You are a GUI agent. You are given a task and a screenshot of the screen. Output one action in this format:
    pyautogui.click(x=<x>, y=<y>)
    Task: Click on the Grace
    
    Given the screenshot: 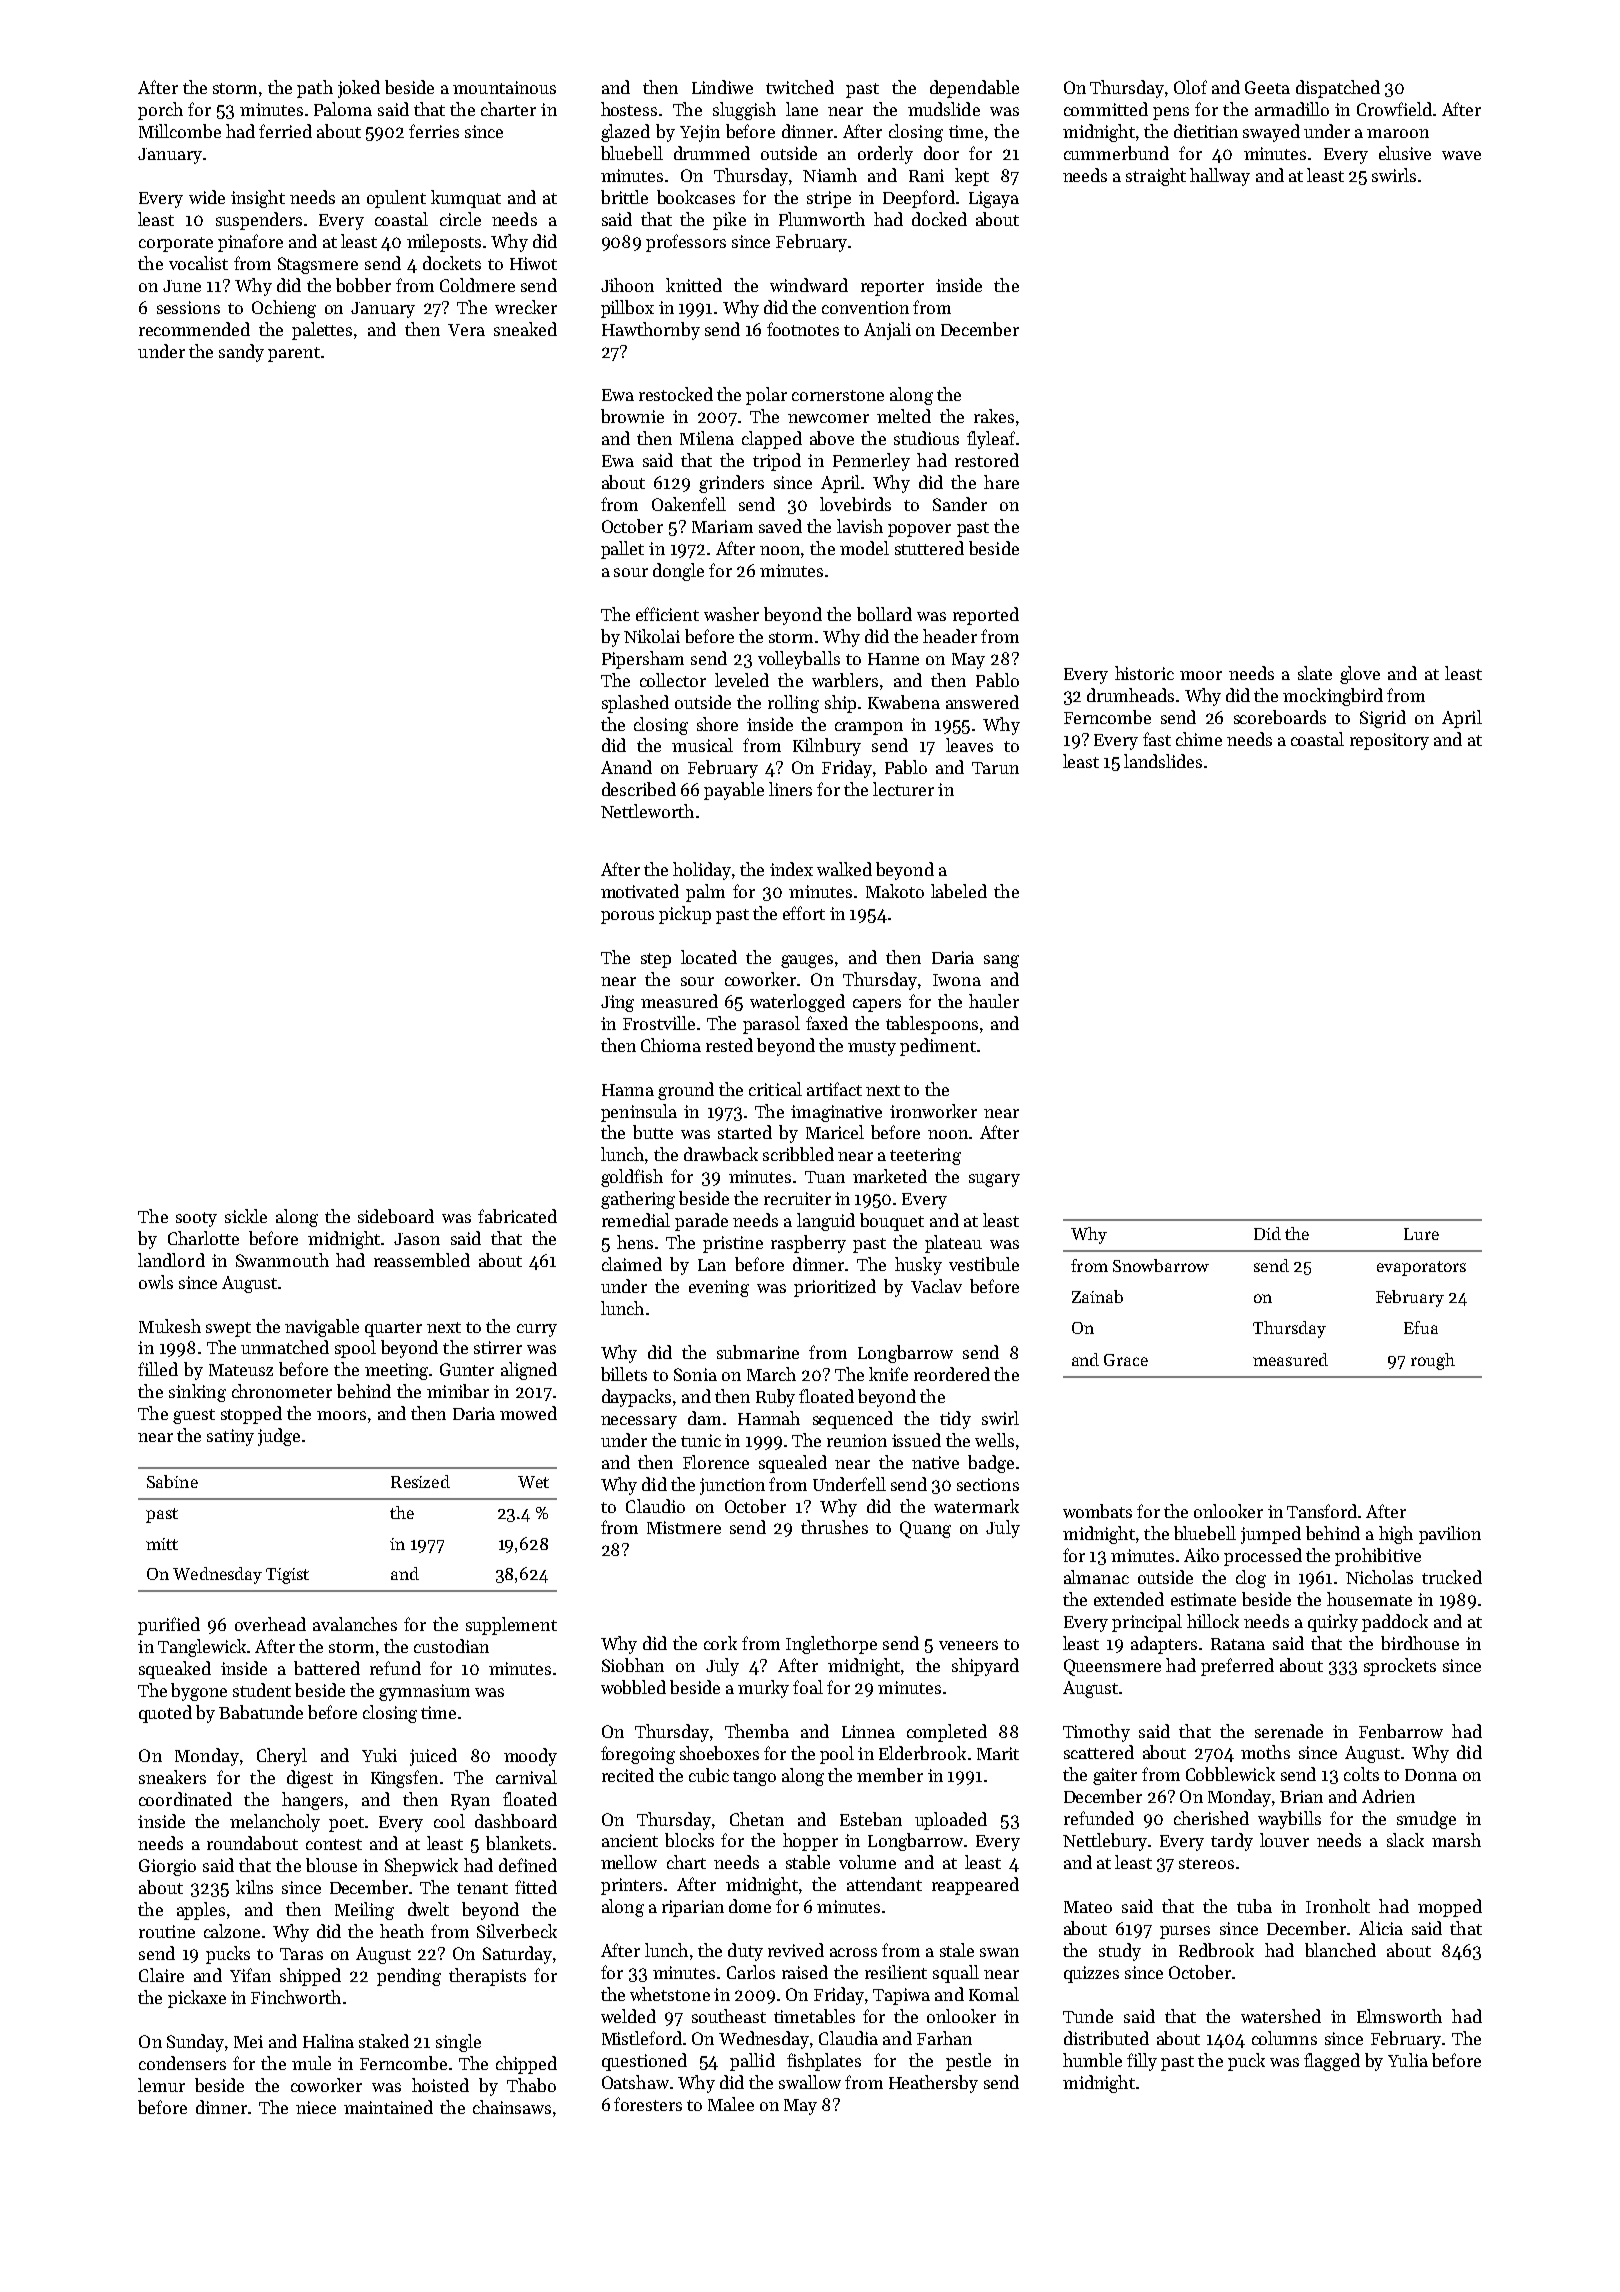 What is the action you would take?
    pyautogui.click(x=1126, y=1360)
